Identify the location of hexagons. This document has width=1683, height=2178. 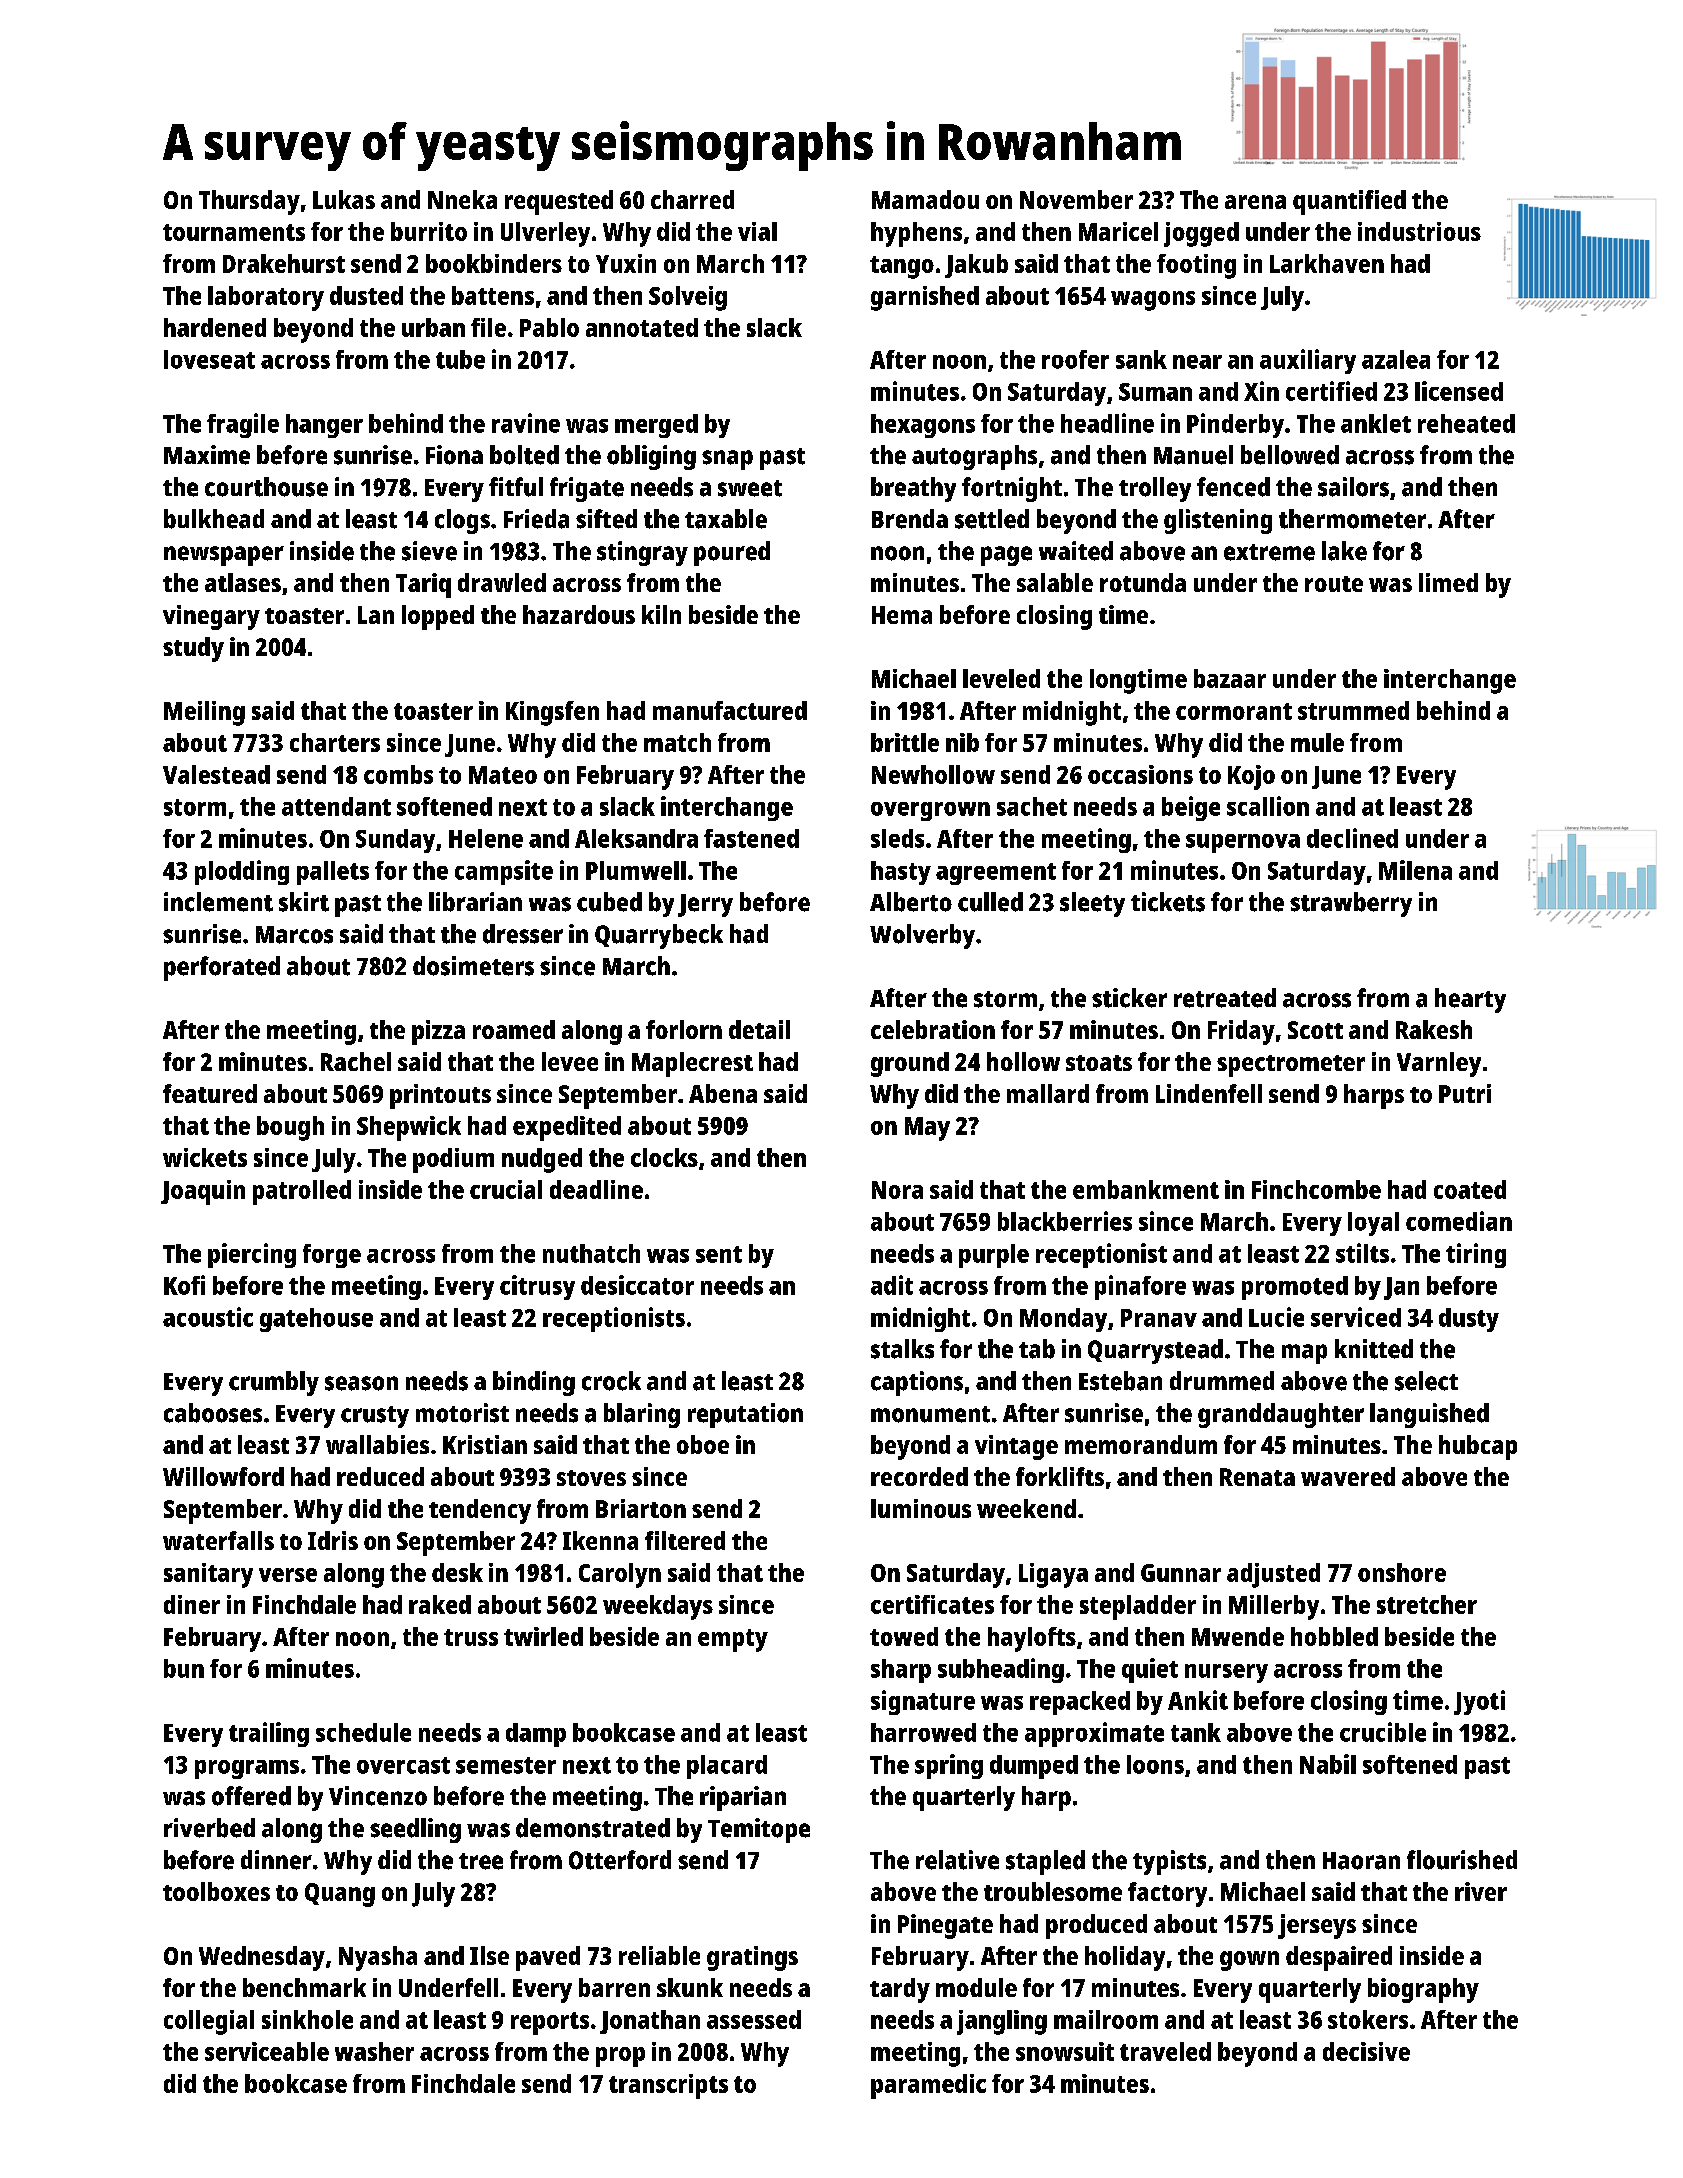
(923, 426).
